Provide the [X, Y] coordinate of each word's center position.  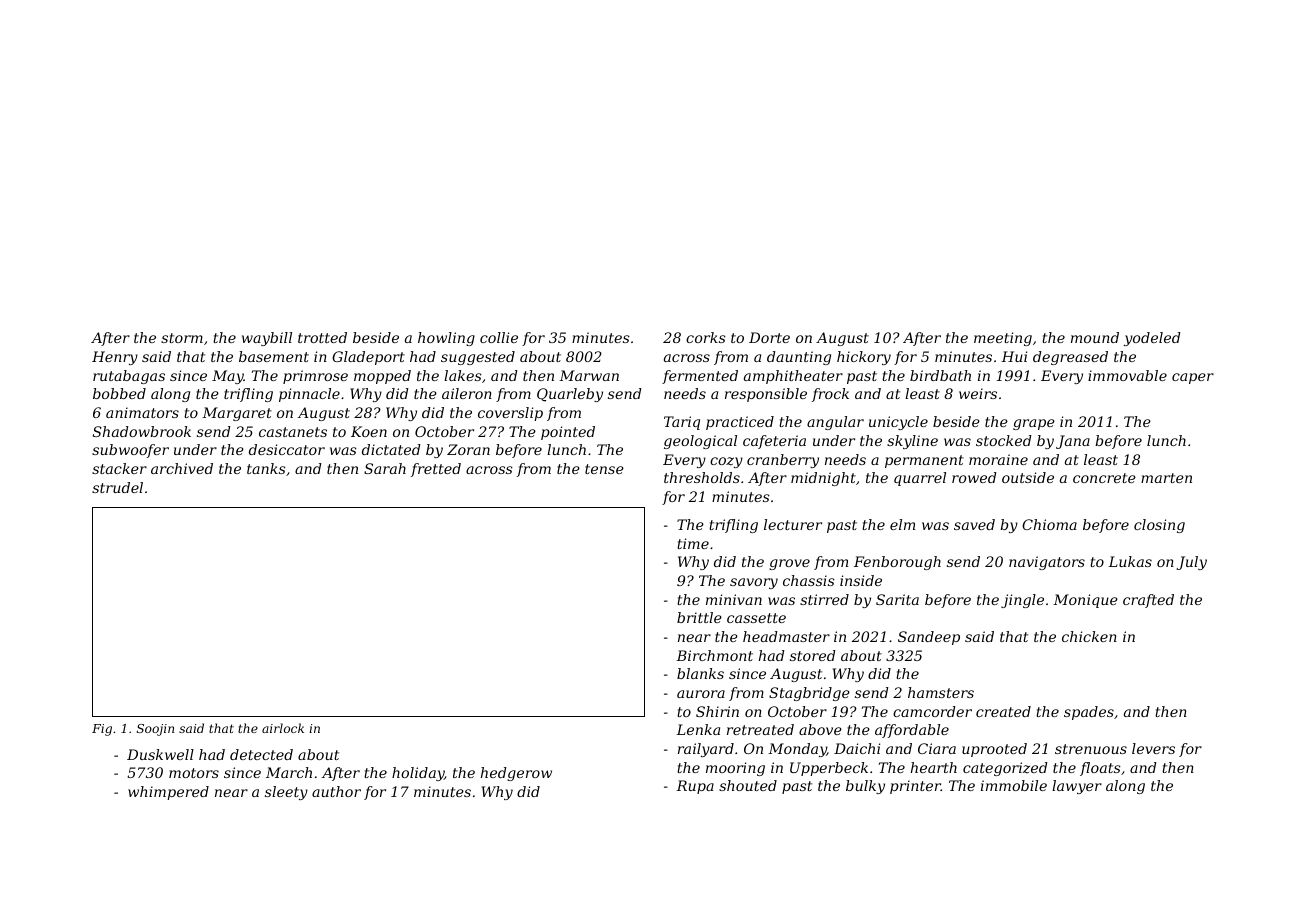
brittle [699, 617]
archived [182, 468]
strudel [117, 487]
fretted [436, 470]
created [1003, 711]
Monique [1085, 601]
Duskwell [160, 754]
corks [706, 337]
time [693, 543]
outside [1028, 477]
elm [902, 524]
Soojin [155, 730]
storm [182, 338]
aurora [701, 694]
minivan [734, 599]
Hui [1014, 356]
